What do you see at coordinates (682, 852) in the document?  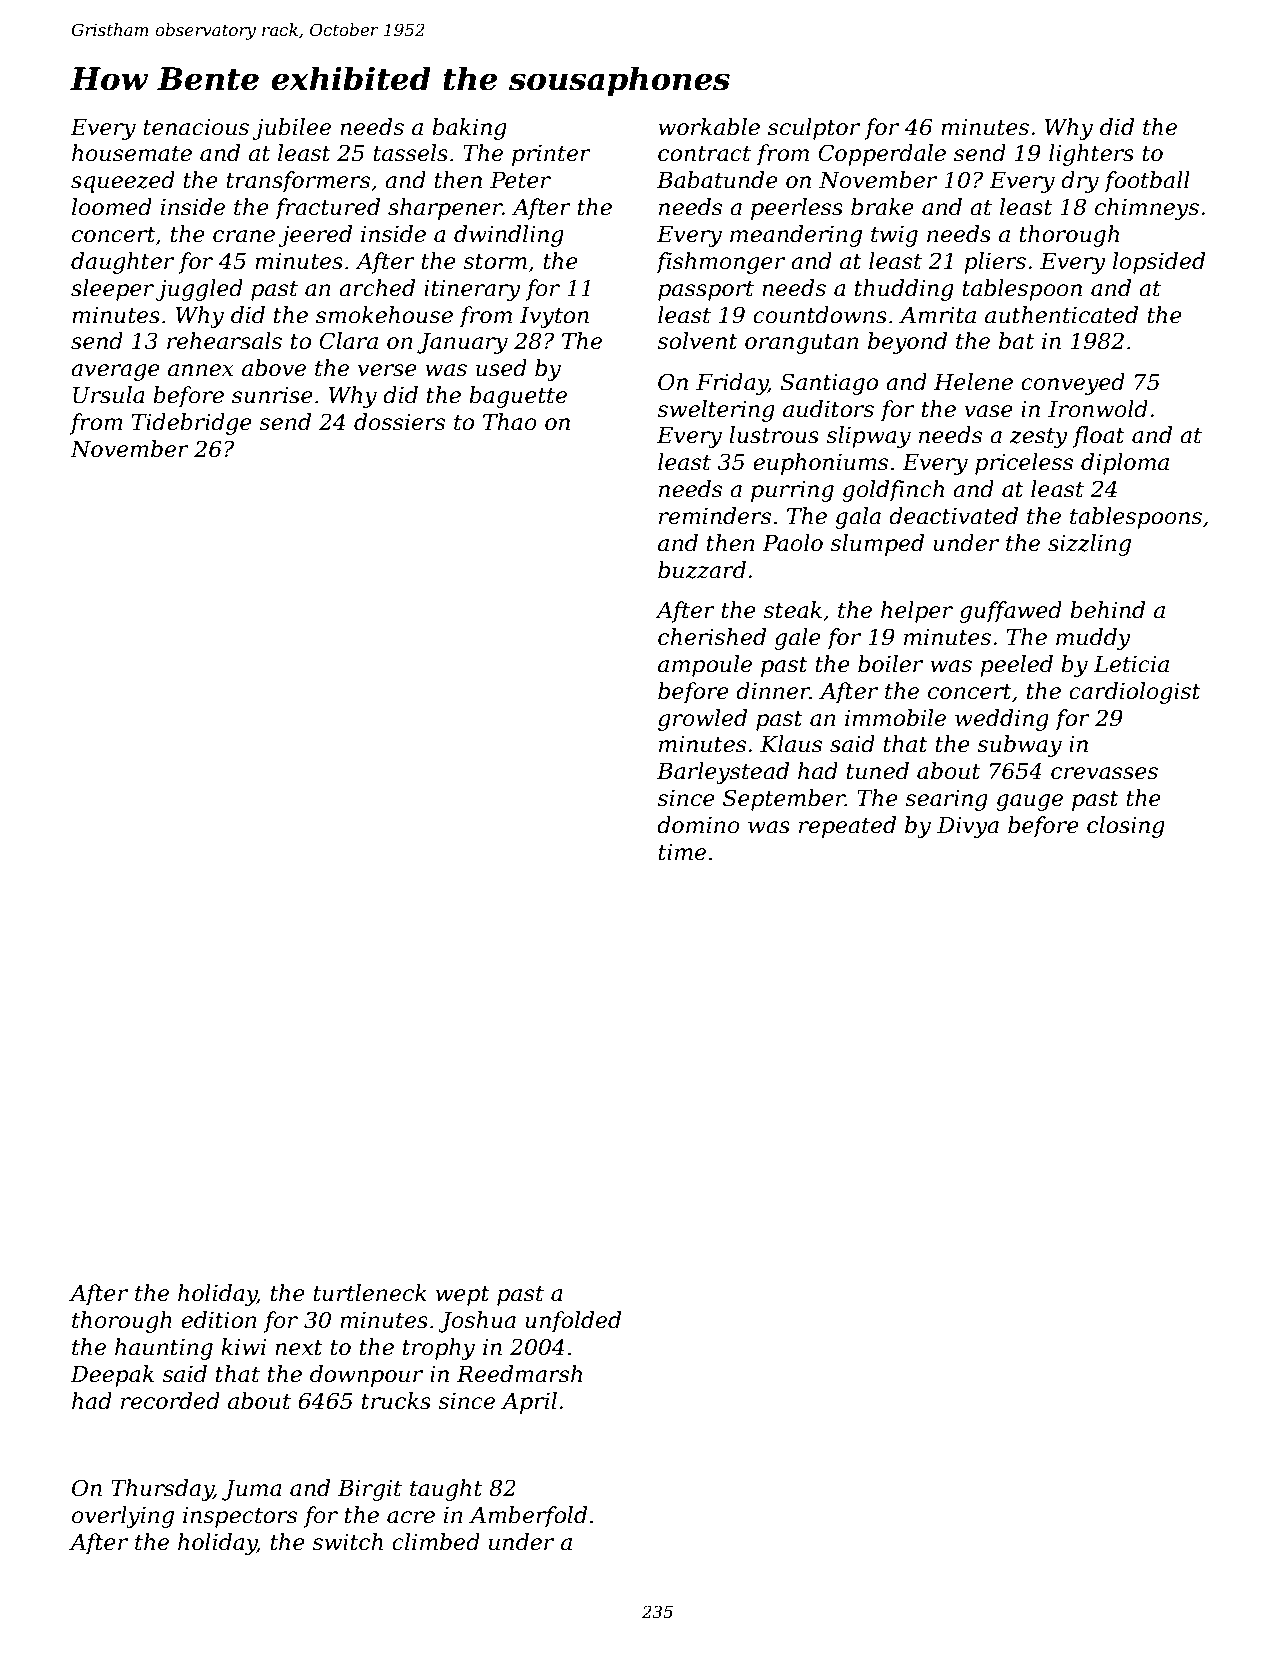 I see `time` at bounding box center [682, 852].
